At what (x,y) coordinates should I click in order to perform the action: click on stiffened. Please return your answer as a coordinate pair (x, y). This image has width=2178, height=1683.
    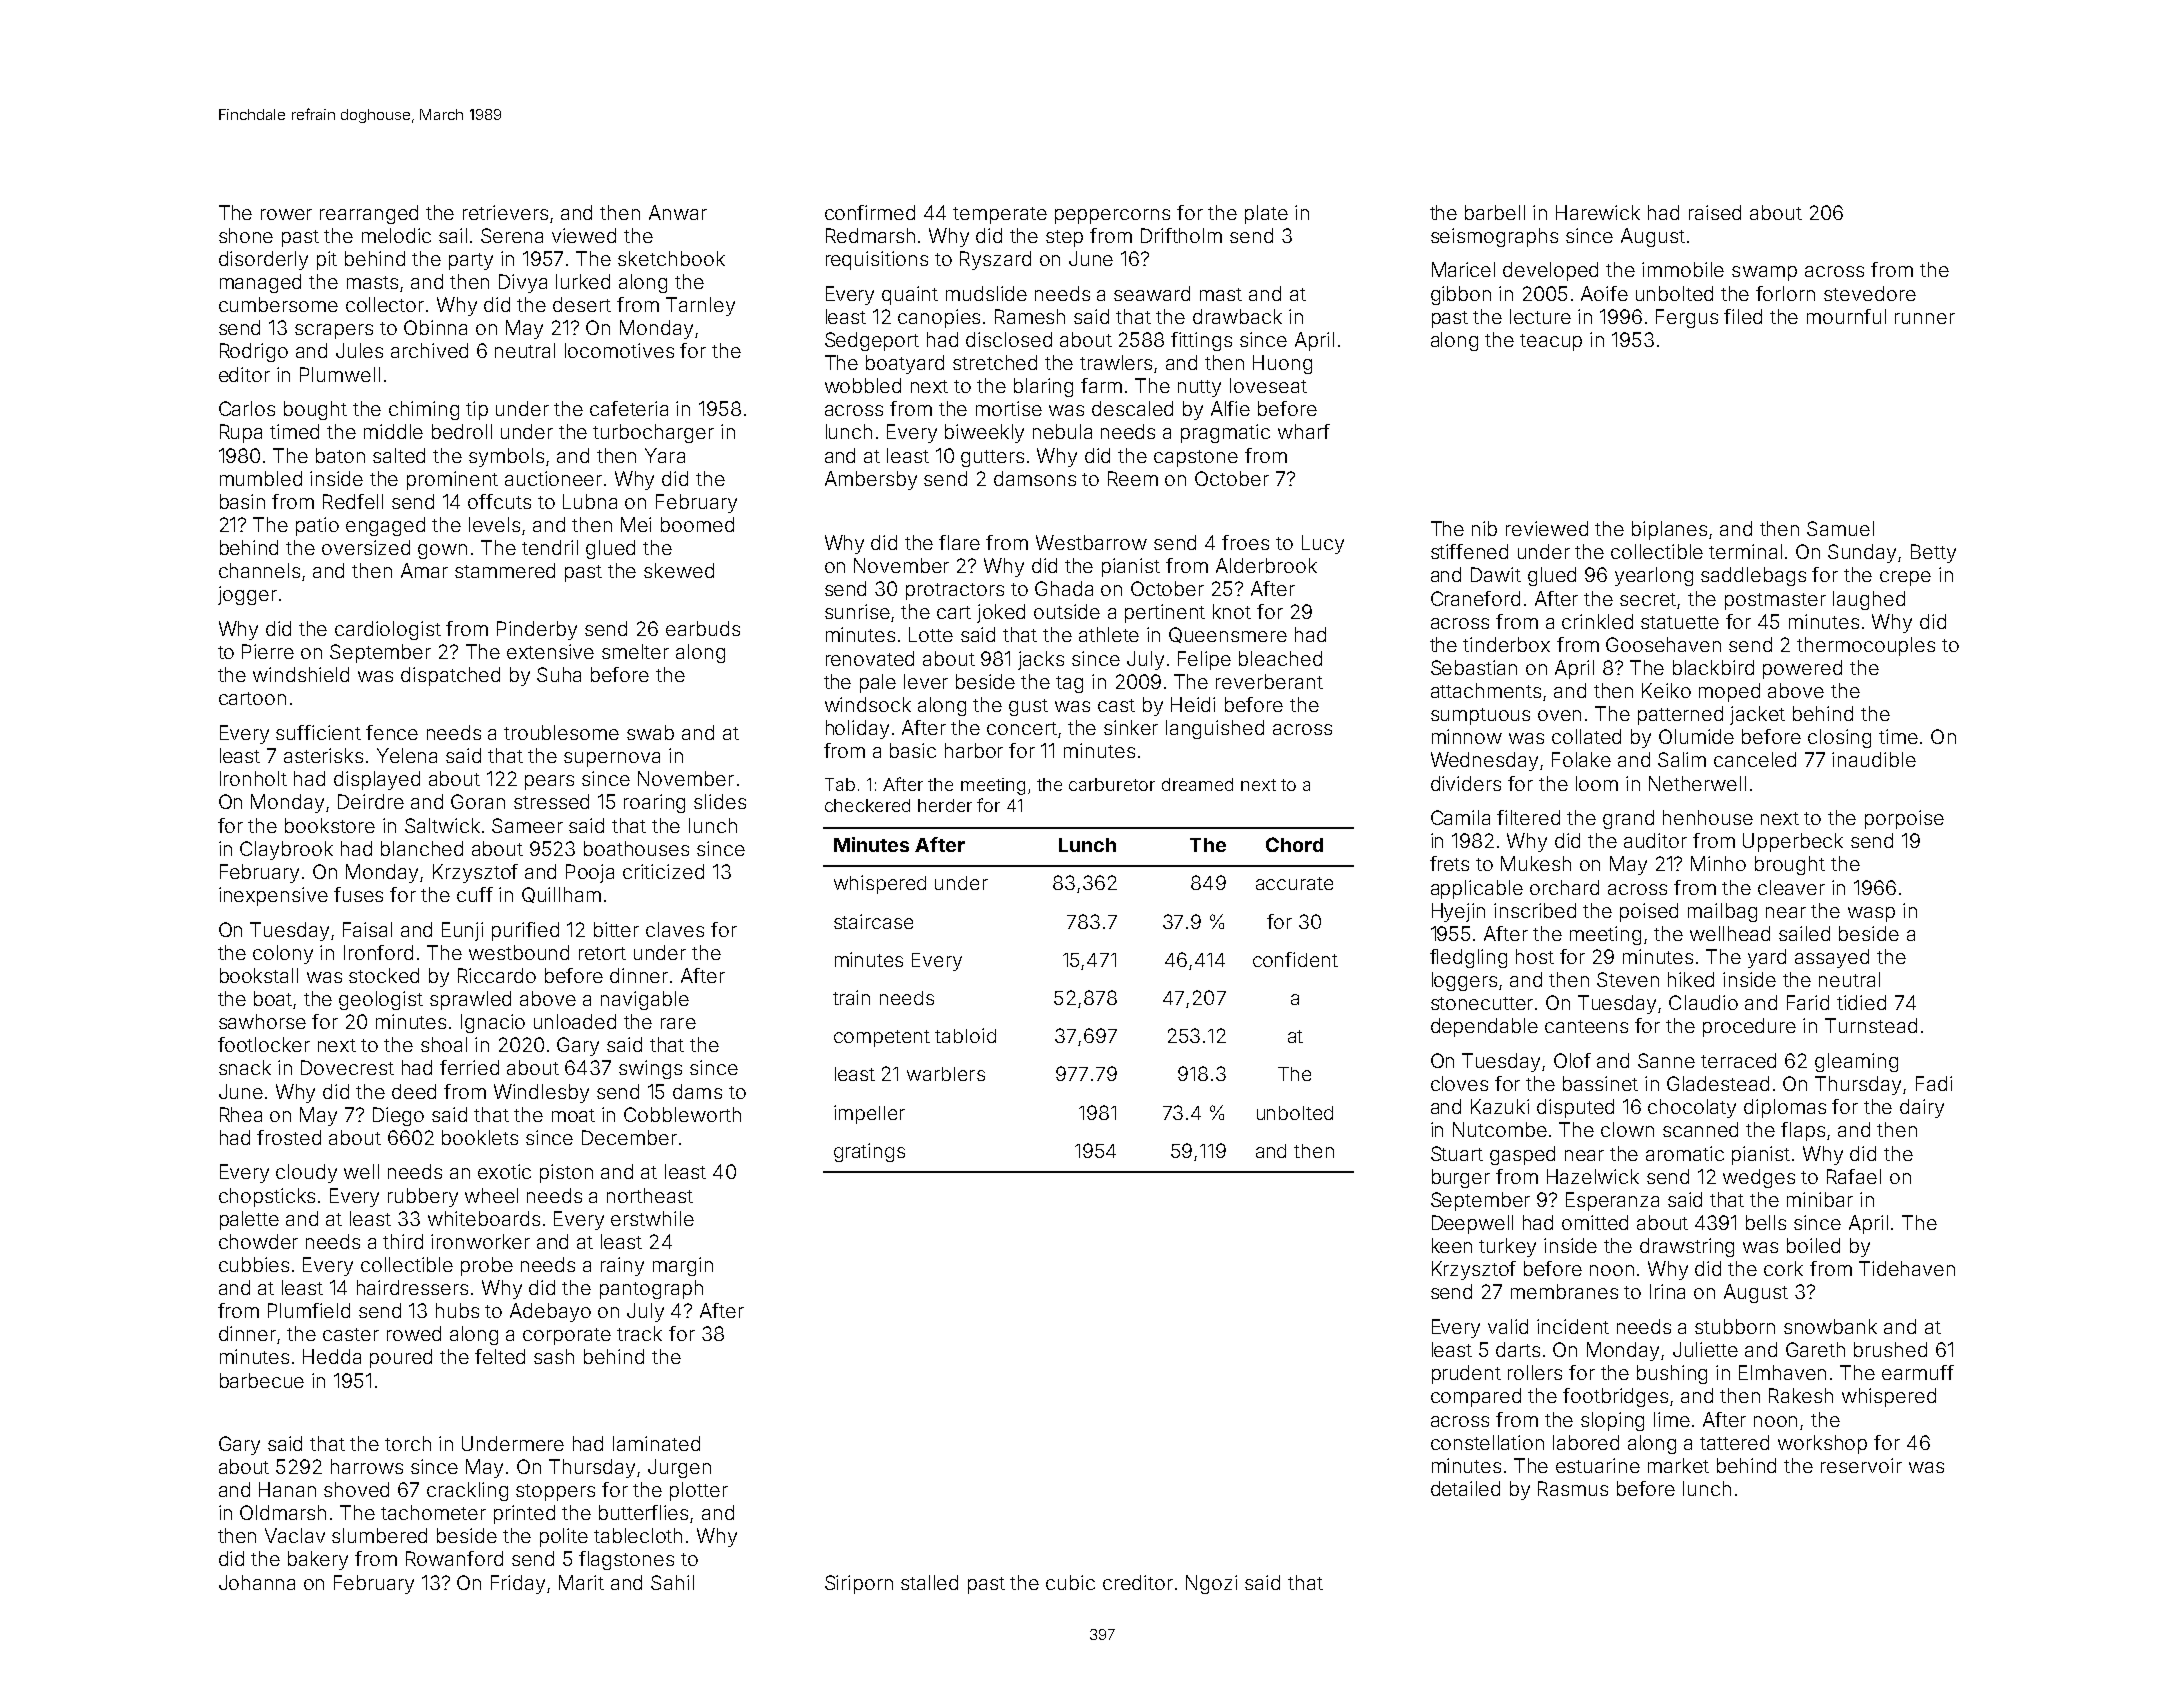
    Looking at the image, I should click on (1469, 551).
